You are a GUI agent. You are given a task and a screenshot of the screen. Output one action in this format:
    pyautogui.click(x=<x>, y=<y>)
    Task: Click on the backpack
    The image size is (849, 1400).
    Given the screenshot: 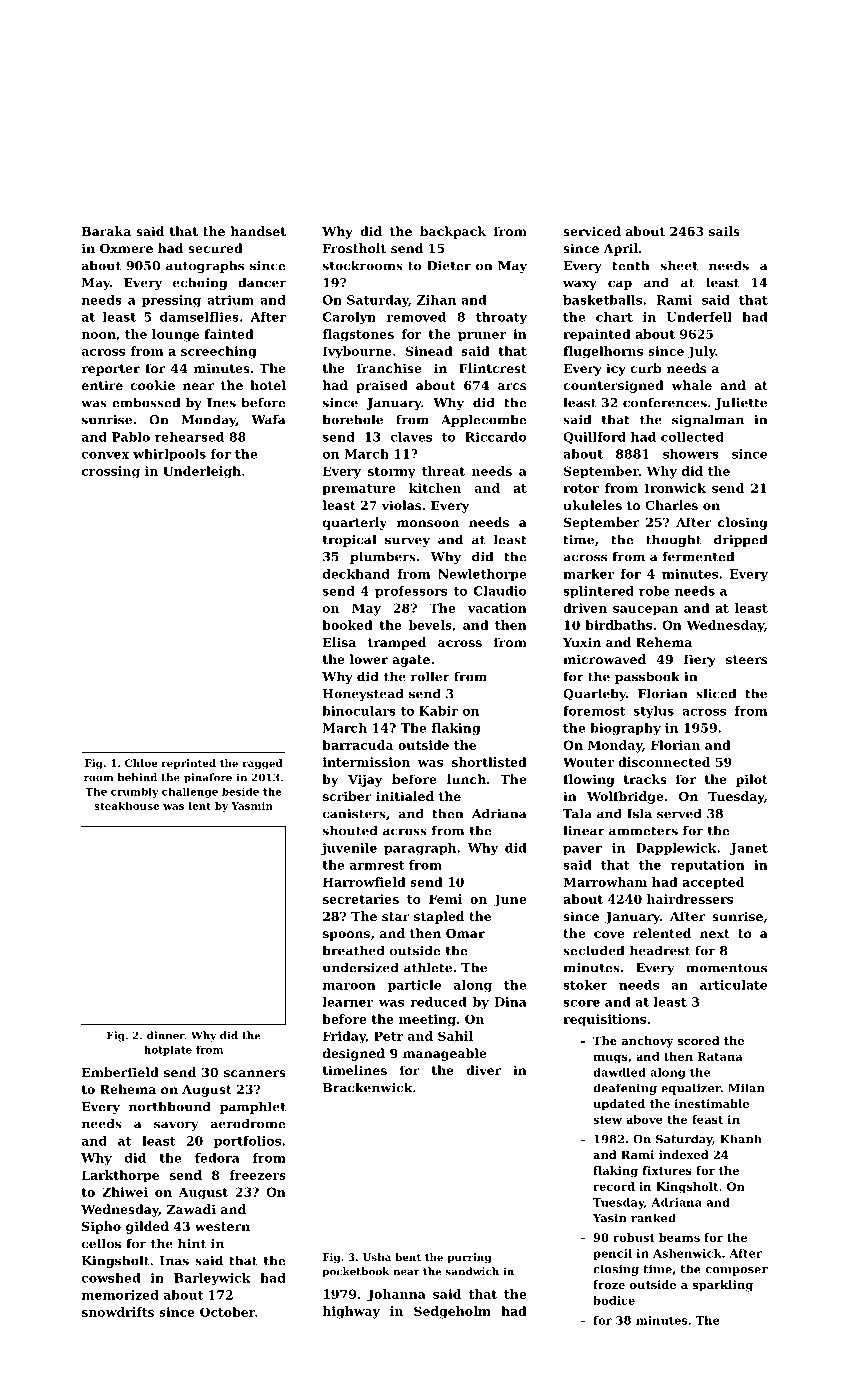 What is the action you would take?
    pyautogui.click(x=453, y=232)
